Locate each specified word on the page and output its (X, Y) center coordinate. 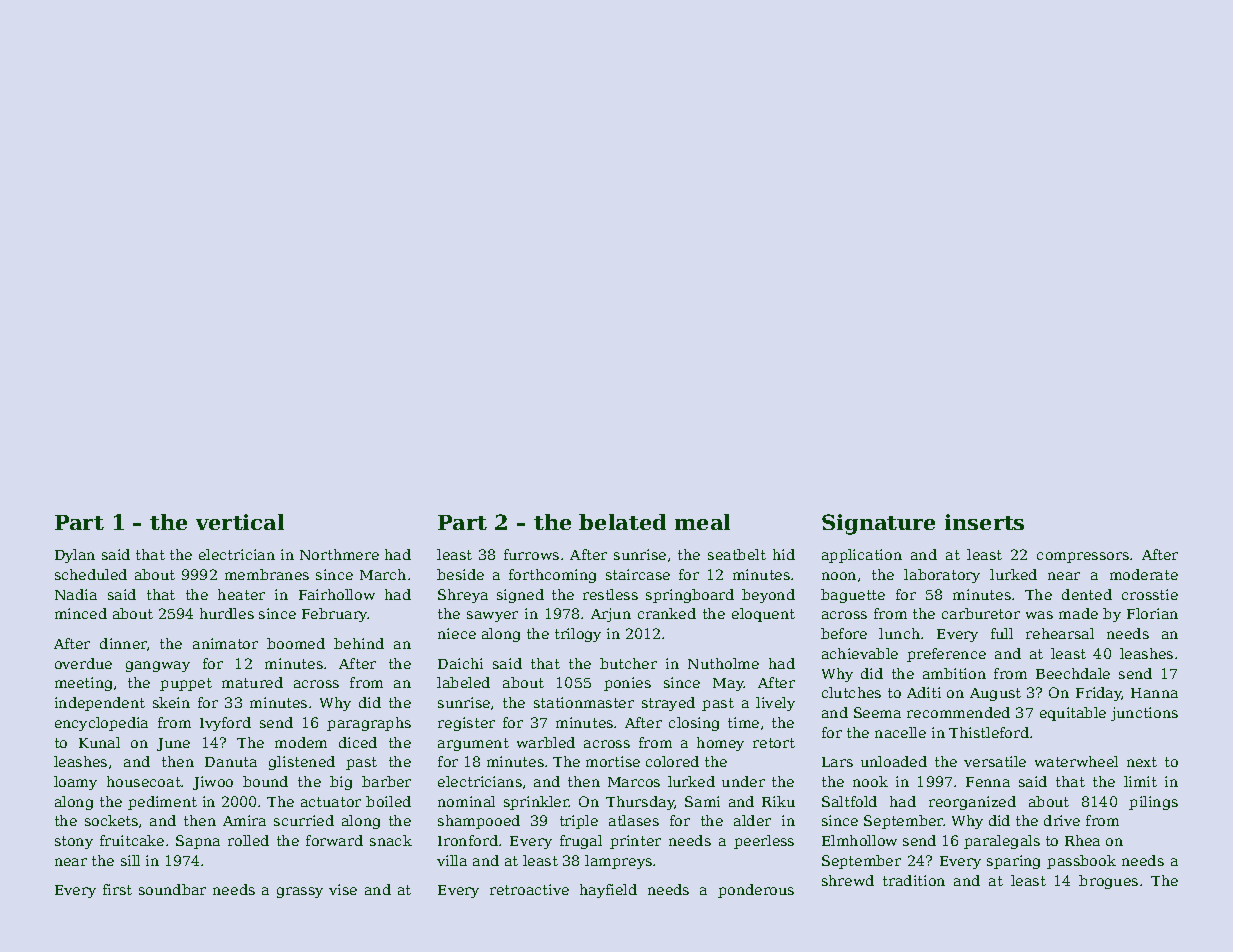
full (1002, 633)
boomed (296, 643)
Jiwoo (213, 783)
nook (870, 781)
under (743, 781)
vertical (240, 522)
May (728, 684)
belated (622, 522)
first (117, 889)
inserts (984, 522)
